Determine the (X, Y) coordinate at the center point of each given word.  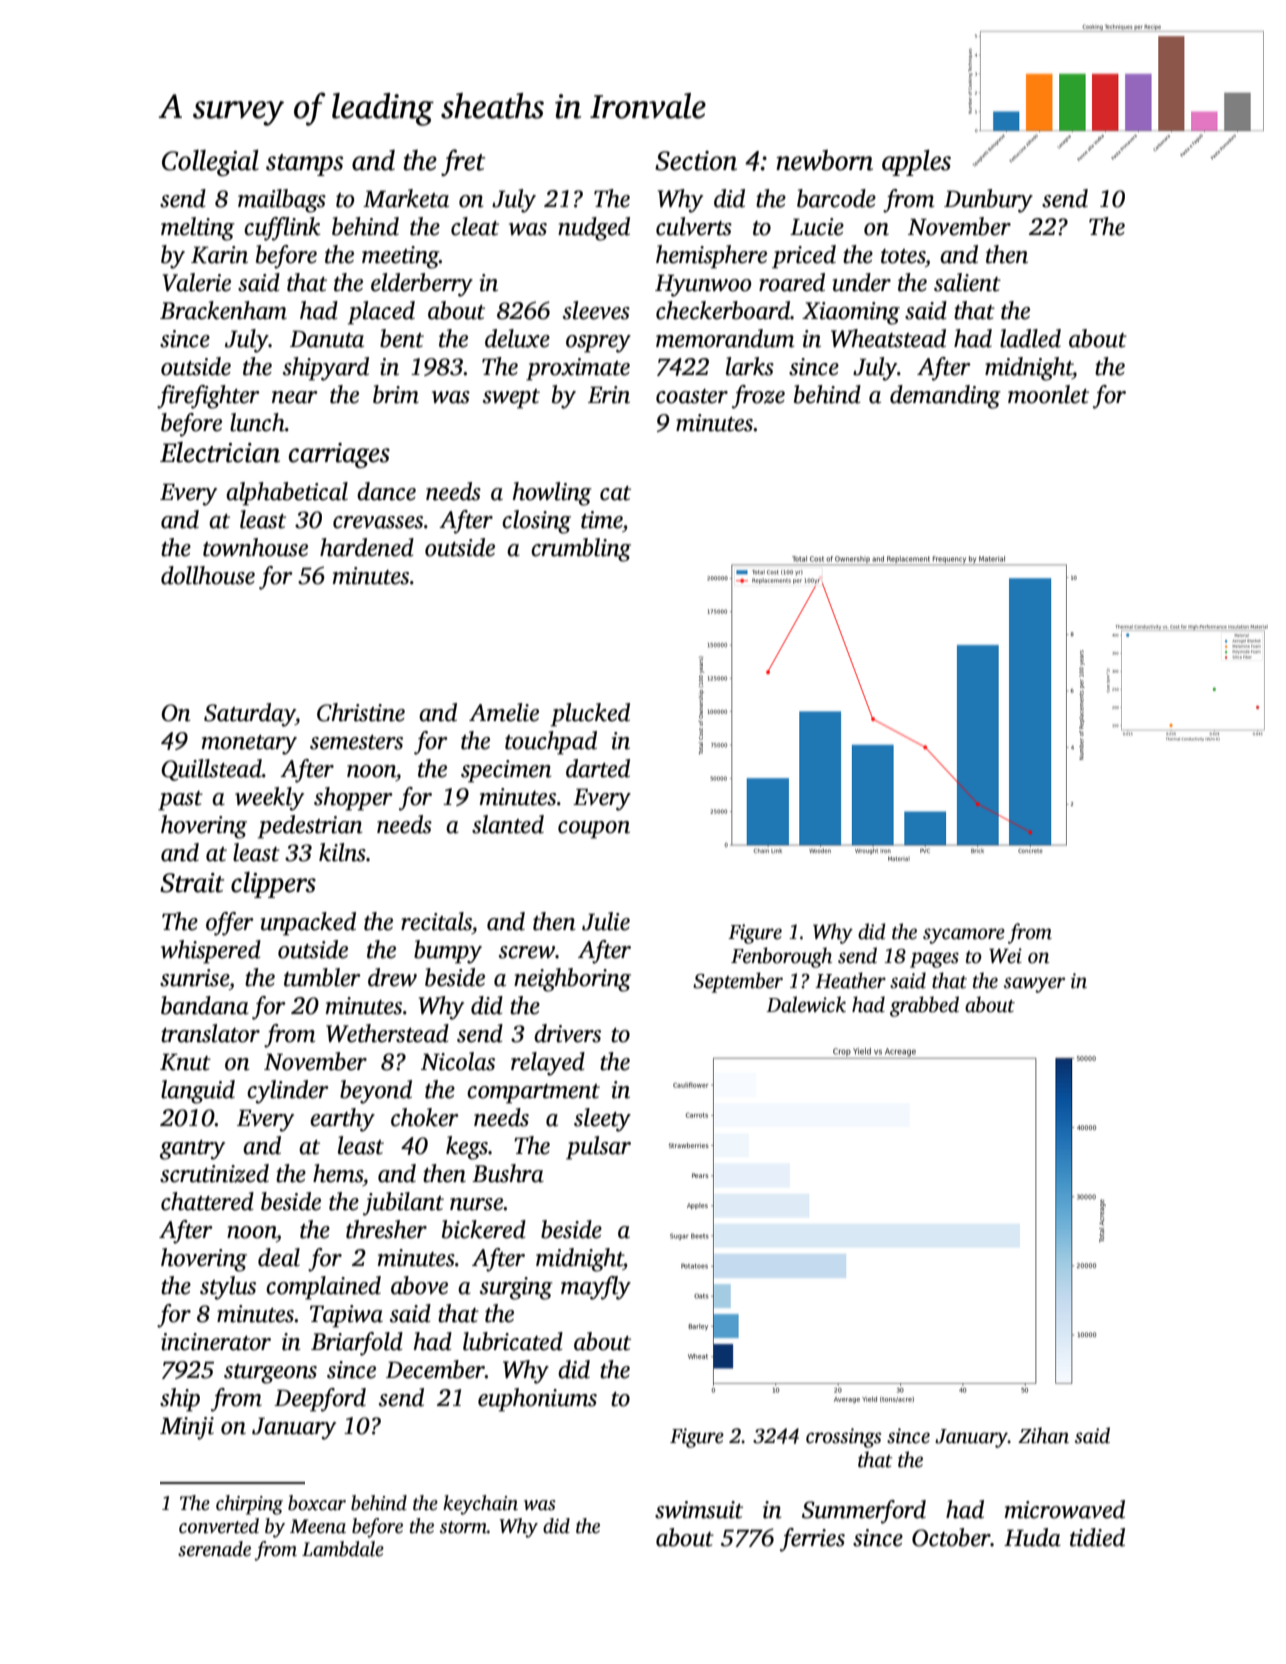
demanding (945, 397)
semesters (356, 742)
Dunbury (988, 201)
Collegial (210, 162)
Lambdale (343, 1549)
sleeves (596, 310)
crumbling (581, 550)
